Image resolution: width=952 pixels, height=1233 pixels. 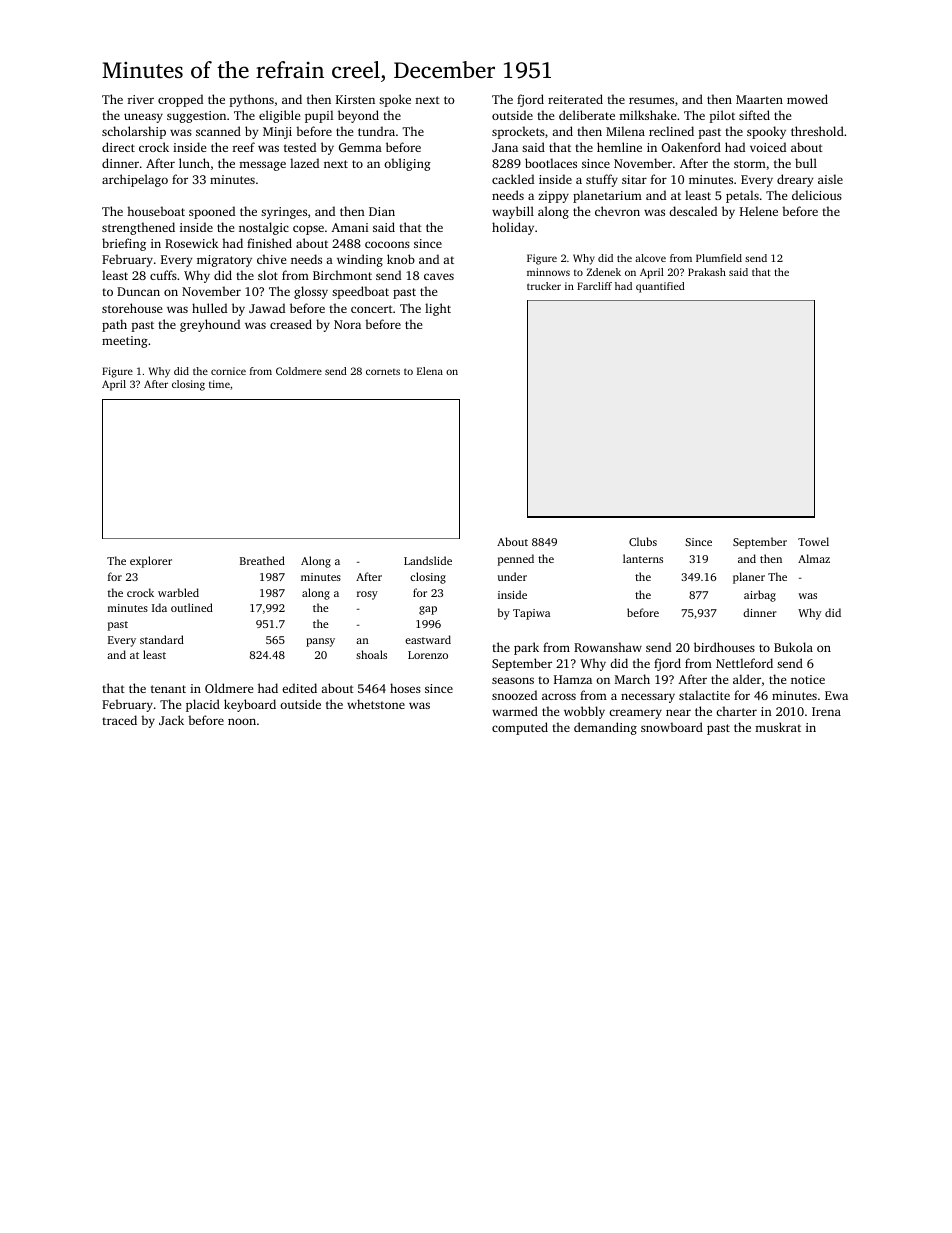 What do you see at coordinates (817, 195) in the screenshot?
I see `delicious` at bounding box center [817, 195].
